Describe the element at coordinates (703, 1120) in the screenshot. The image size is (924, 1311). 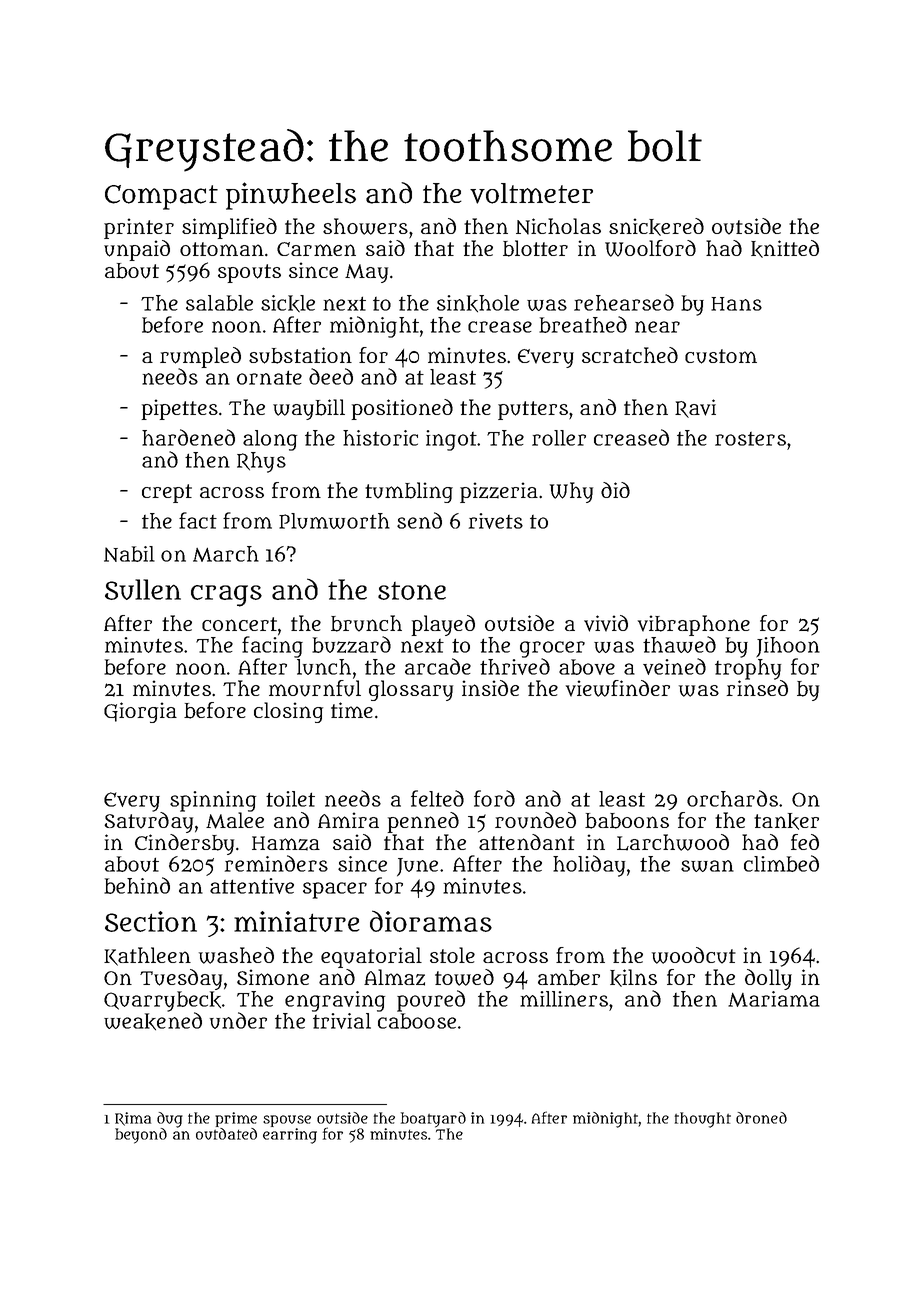
I see `thought` at that location.
